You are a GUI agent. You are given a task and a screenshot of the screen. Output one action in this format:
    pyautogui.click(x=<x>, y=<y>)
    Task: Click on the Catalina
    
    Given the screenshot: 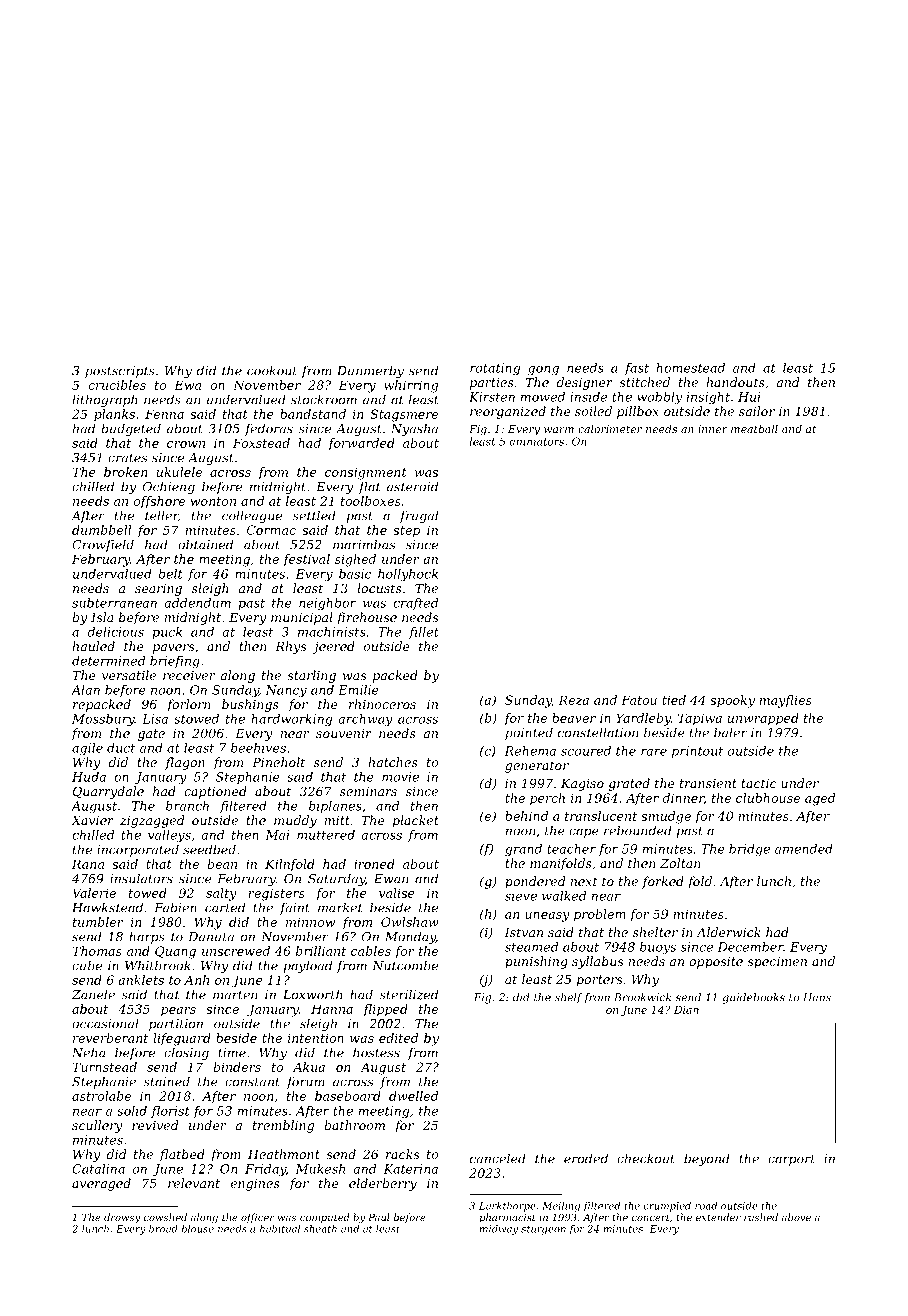 What is the action you would take?
    pyautogui.click(x=98, y=1169)
